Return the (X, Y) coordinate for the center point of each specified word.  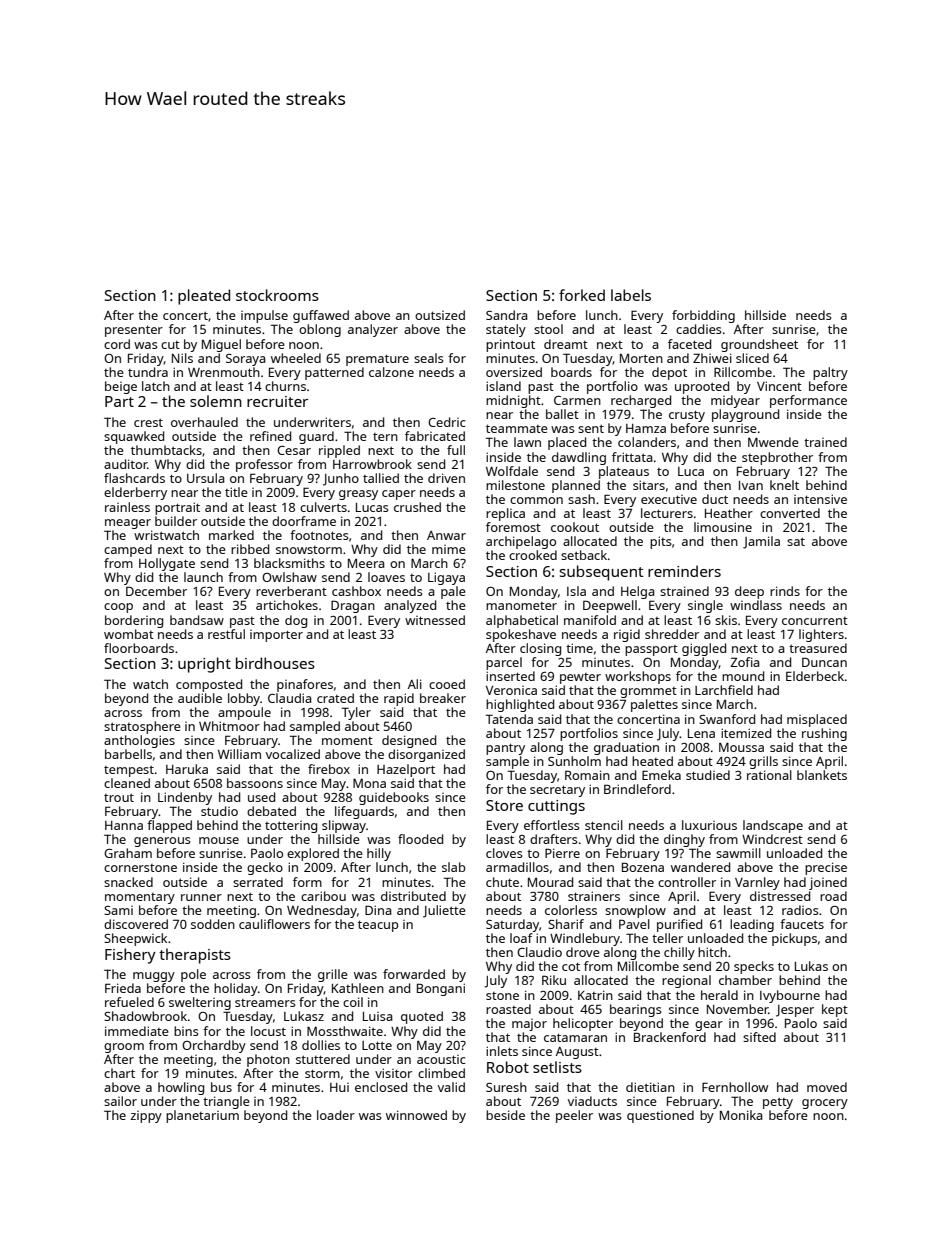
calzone (391, 372)
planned (576, 486)
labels (631, 295)
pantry (505, 749)
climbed (441, 1073)
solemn (216, 401)
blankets (822, 775)
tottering (291, 827)
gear (709, 1026)
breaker (443, 698)
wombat (129, 634)
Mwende (773, 442)
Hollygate (167, 564)
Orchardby (214, 1046)
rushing (824, 734)
